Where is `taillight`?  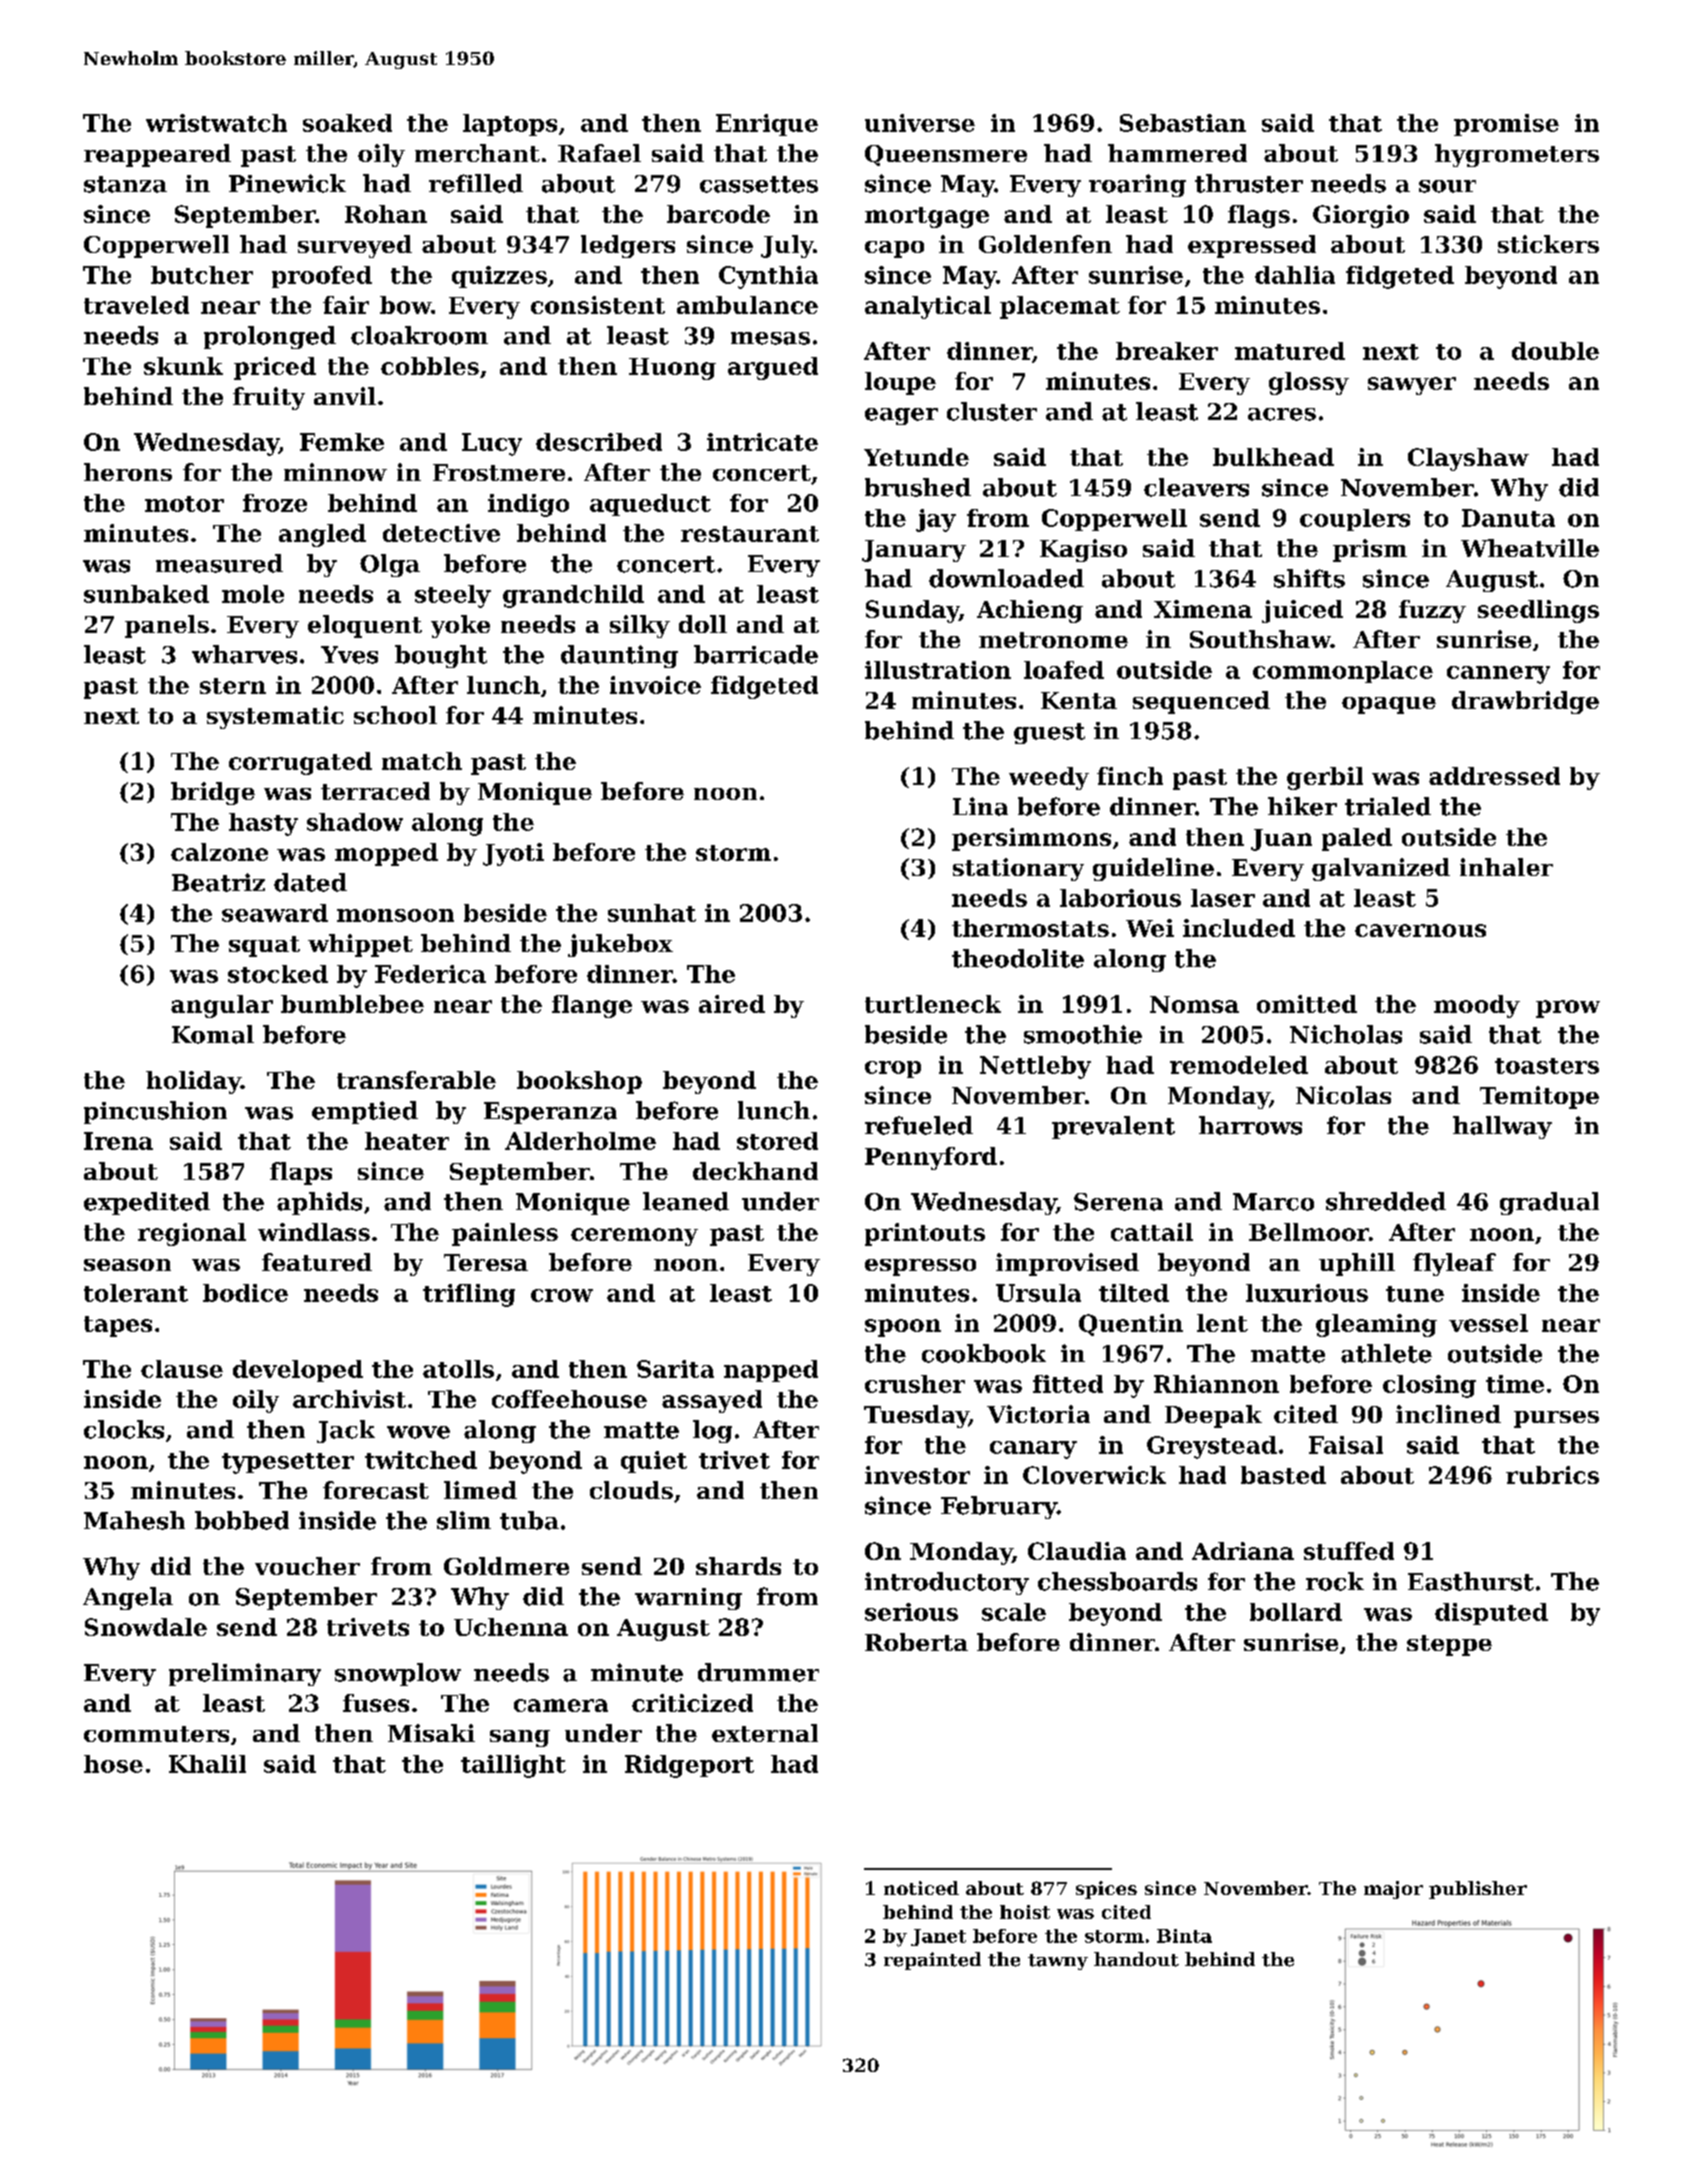 taillight is located at coordinates (513, 1766).
